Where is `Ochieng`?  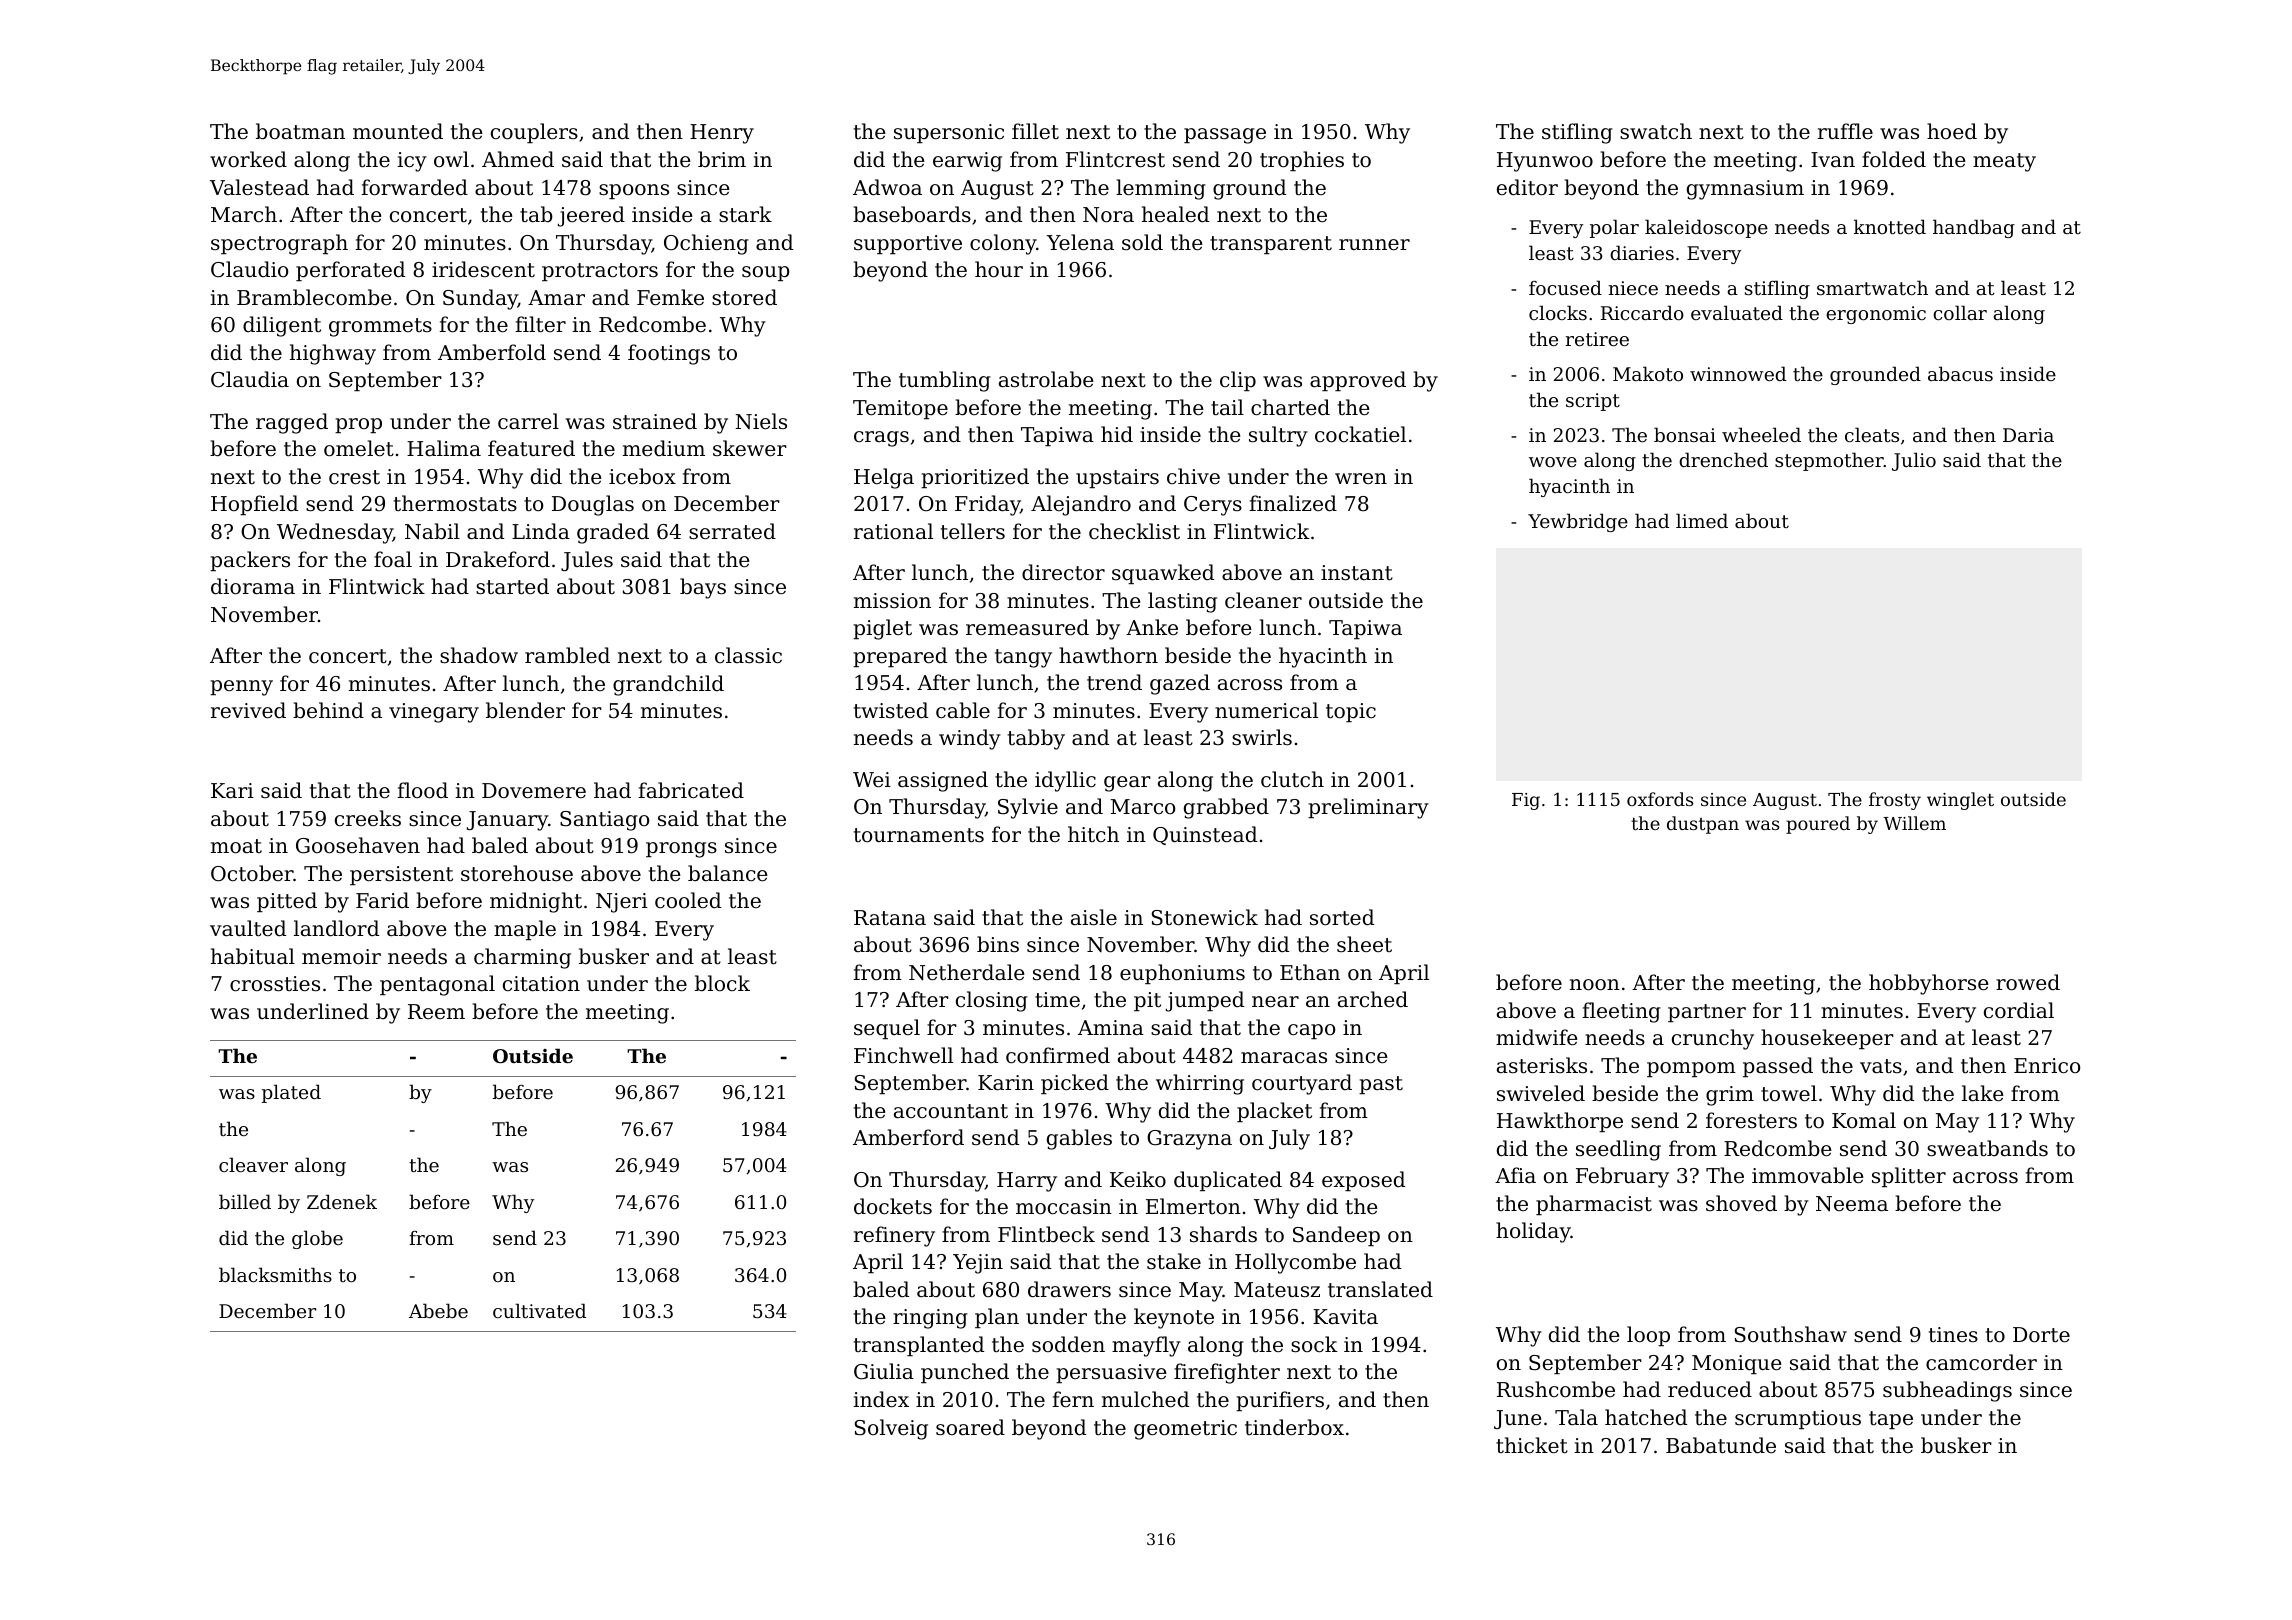 Ochieng is located at coordinates (706, 244).
